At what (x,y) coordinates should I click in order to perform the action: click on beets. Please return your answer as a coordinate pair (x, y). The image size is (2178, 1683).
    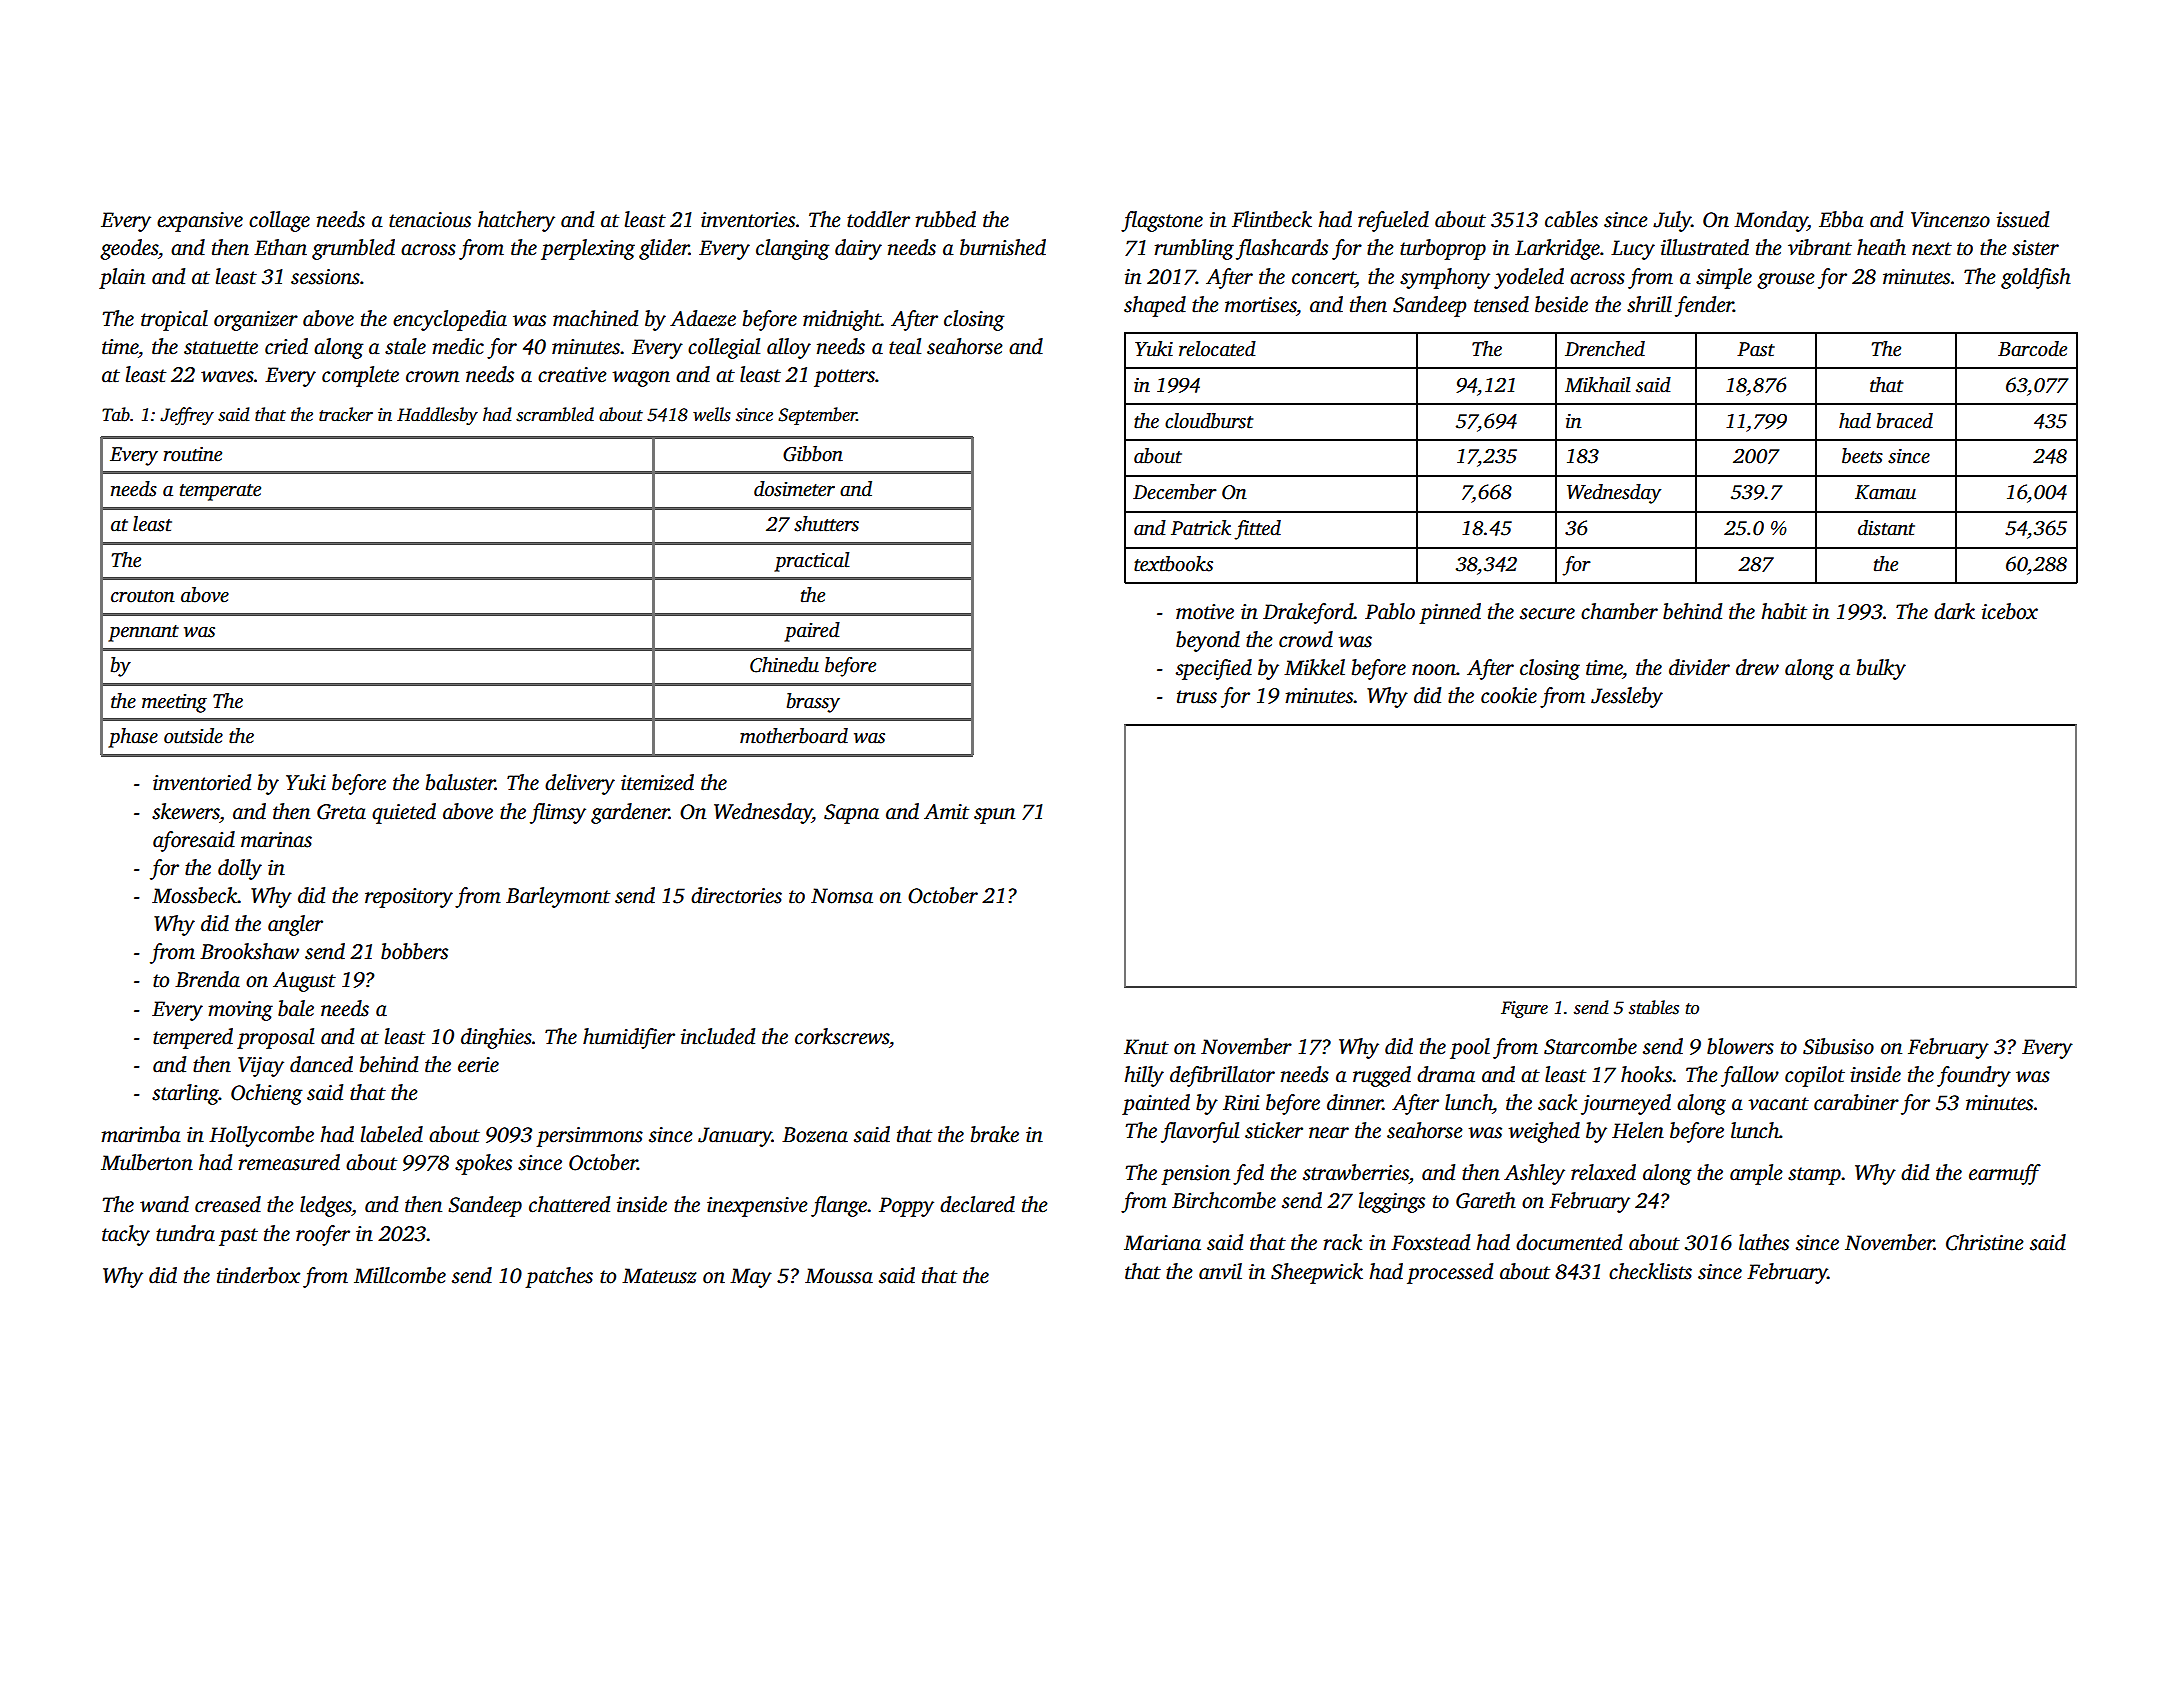
    Looking at the image, I should click on (1862, 456).
